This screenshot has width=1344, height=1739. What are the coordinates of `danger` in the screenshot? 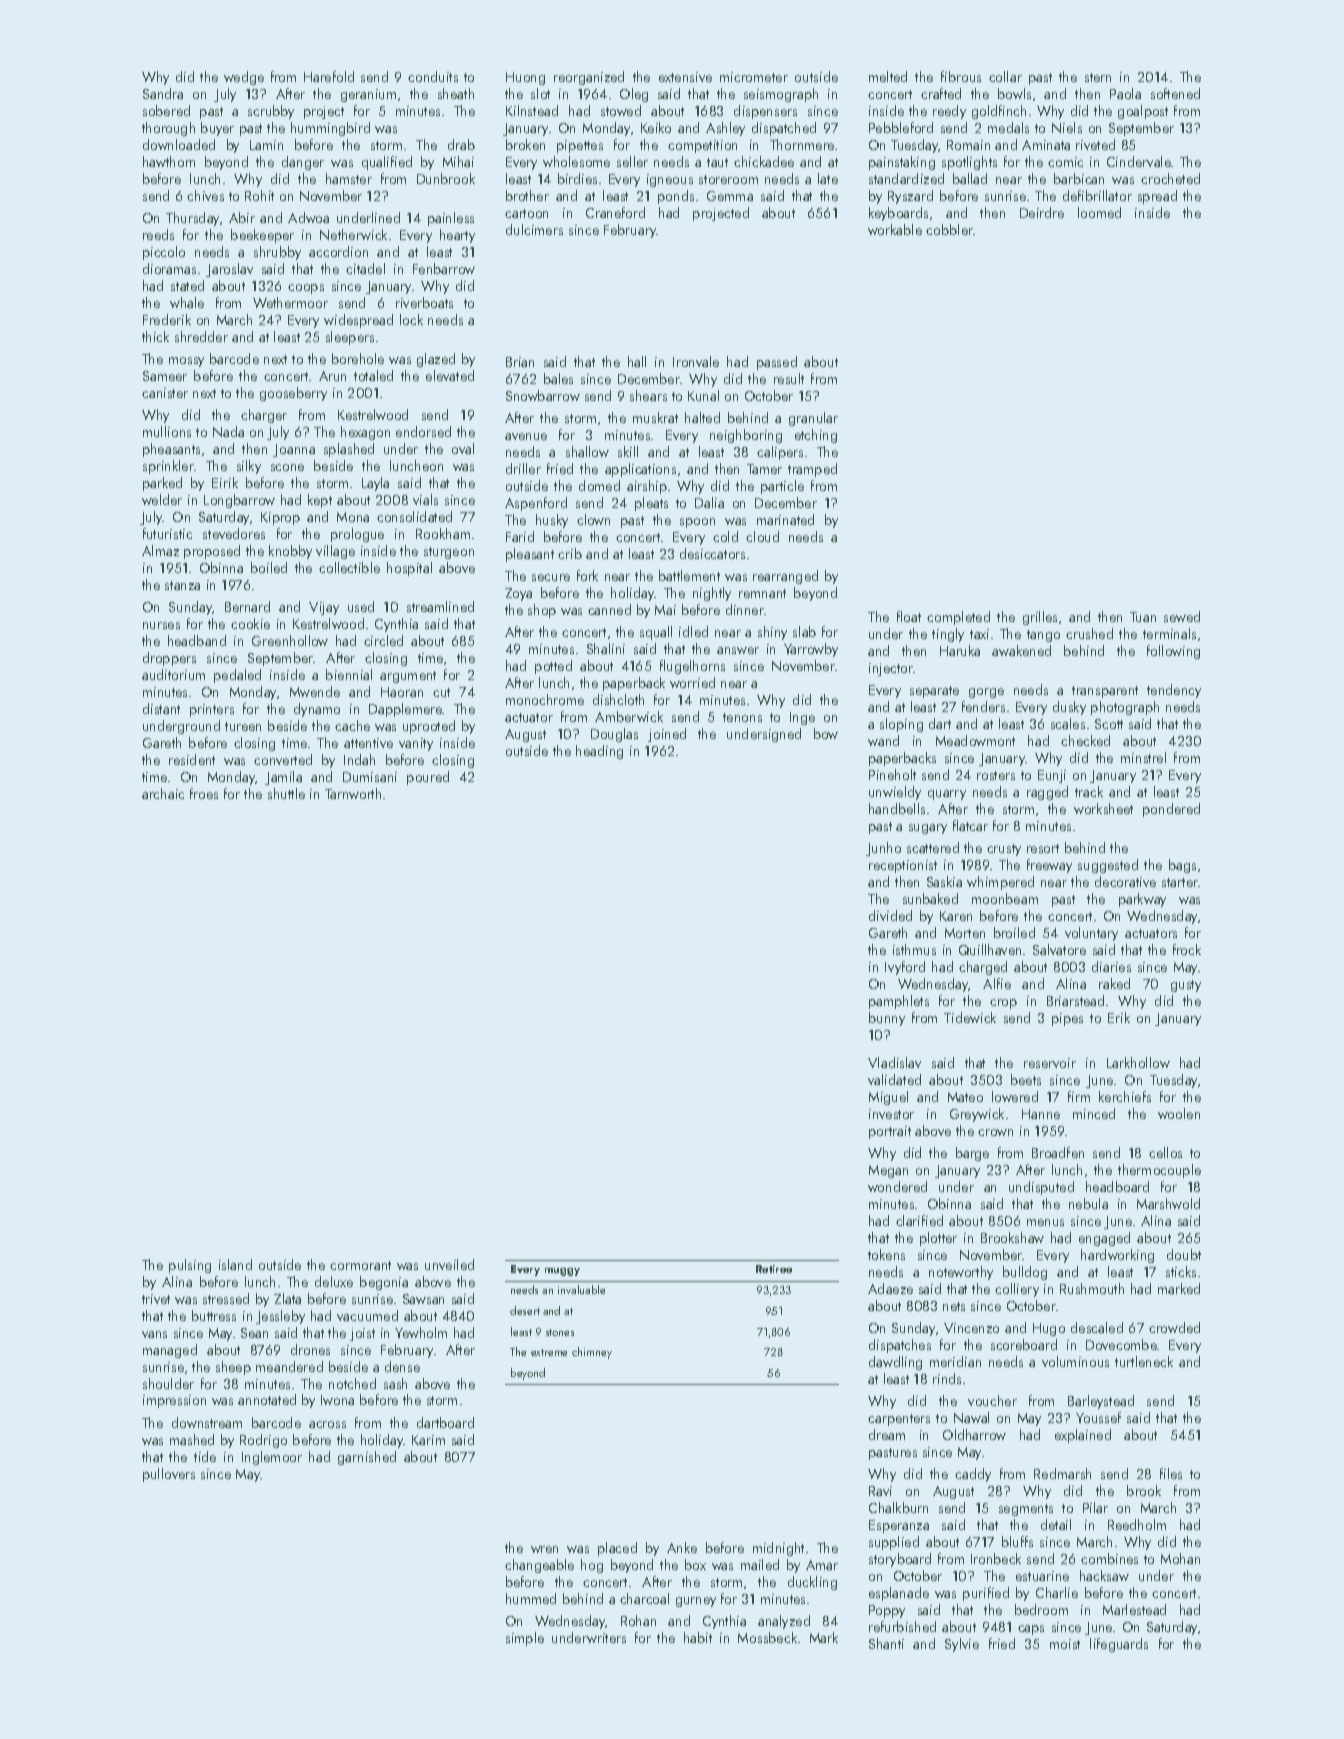 It's located at (303, 163).
